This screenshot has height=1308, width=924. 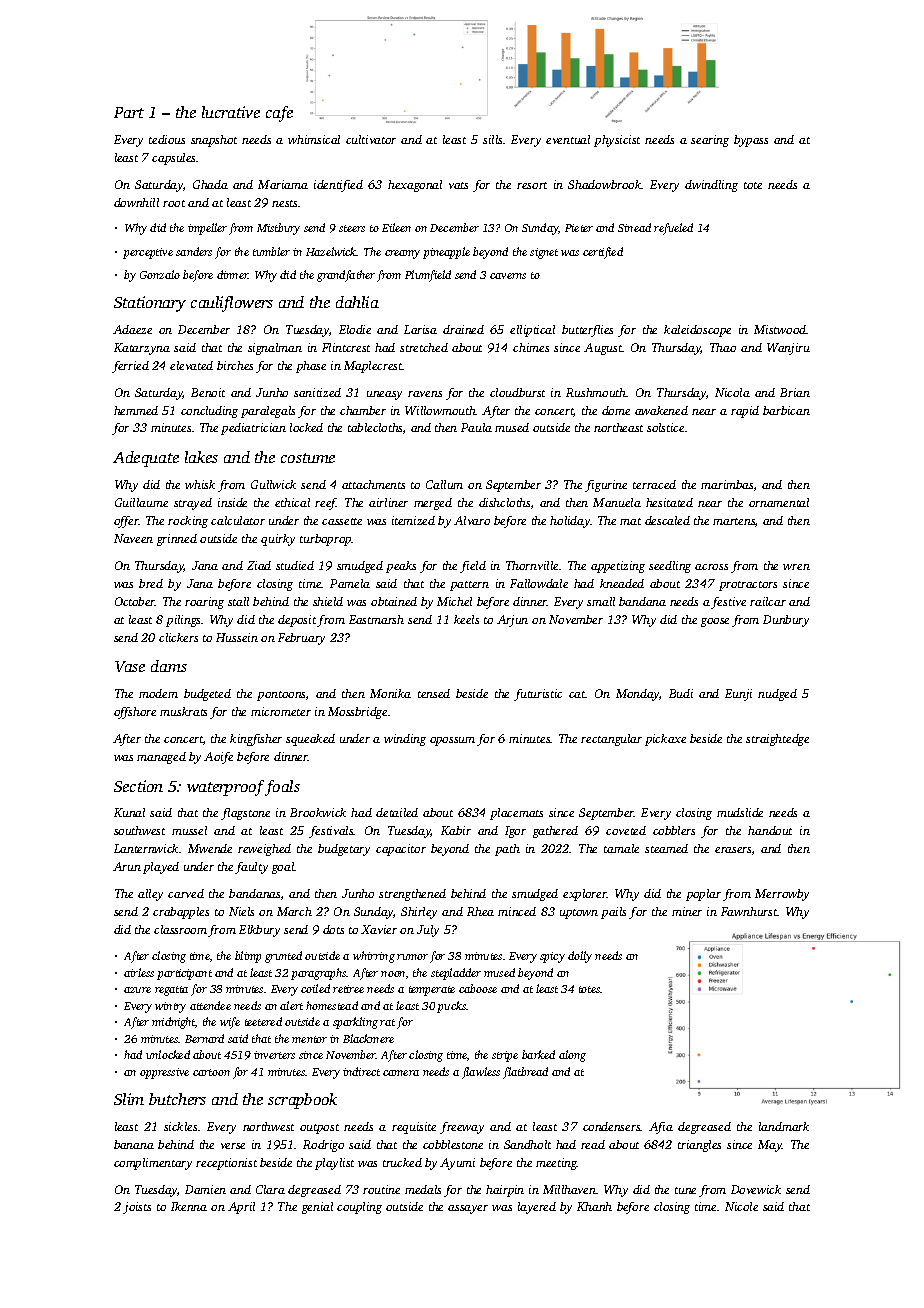 I want to click on Mistbury, so click(x=278, y=229).
